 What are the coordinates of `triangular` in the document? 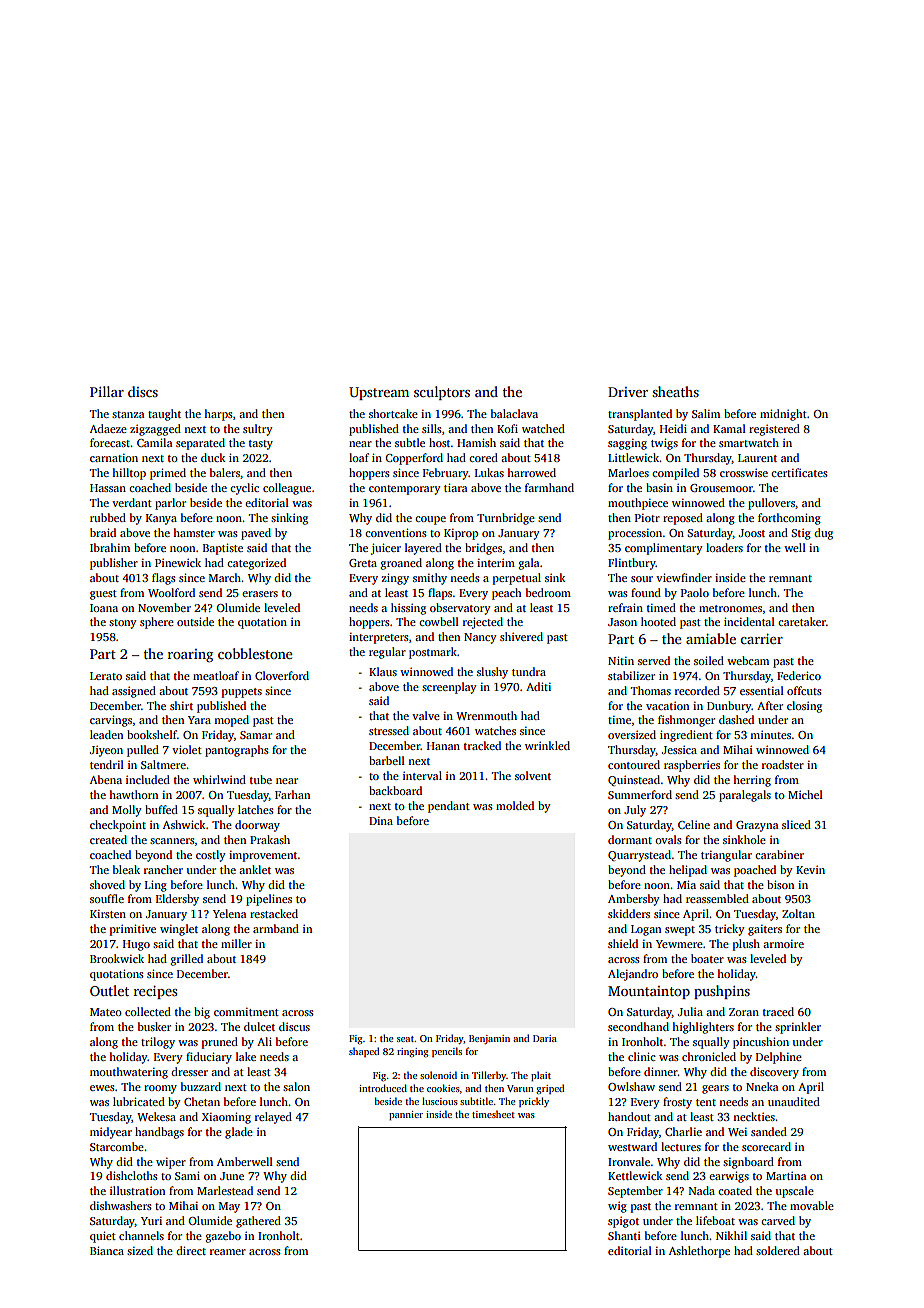 It's located at (726, 856).
